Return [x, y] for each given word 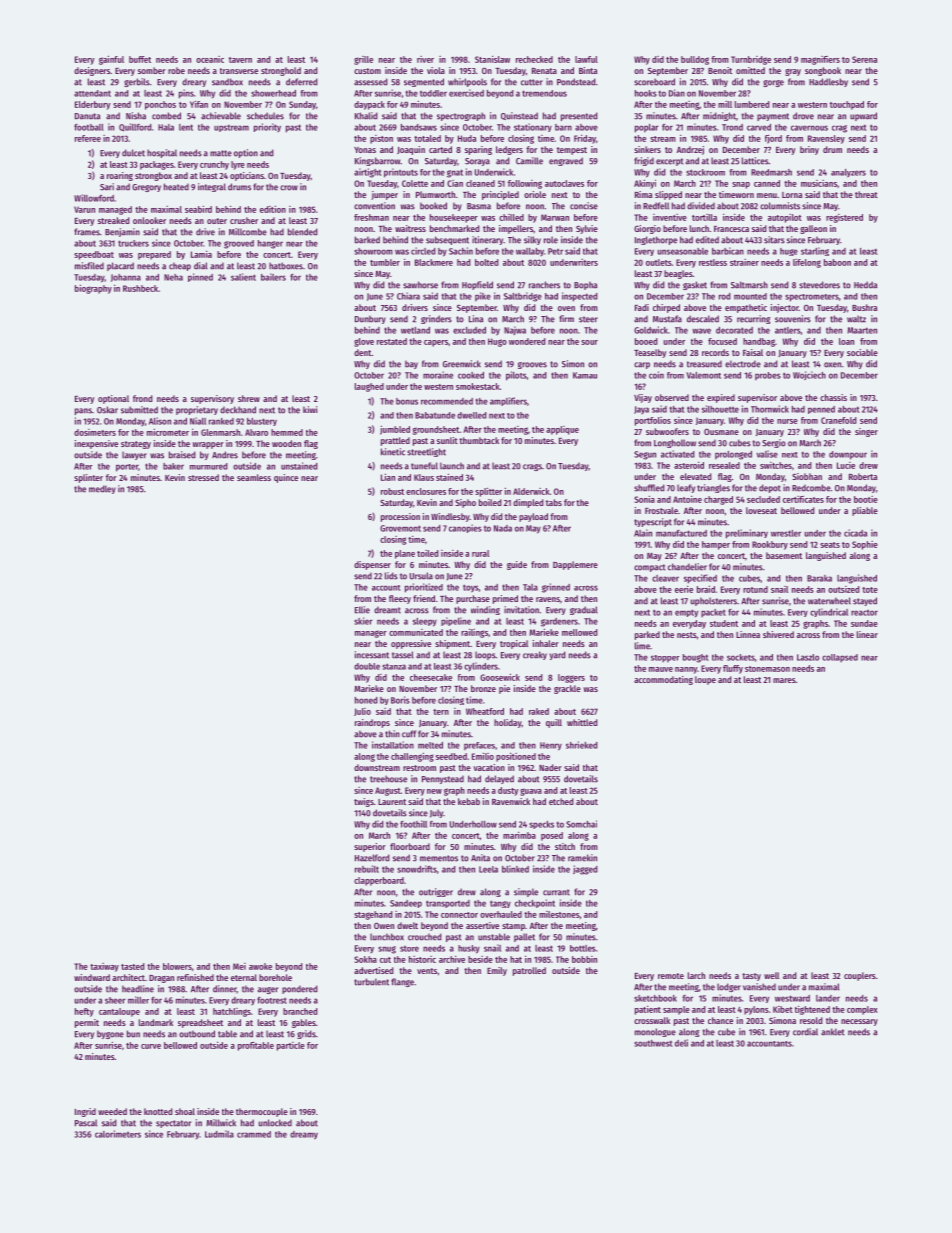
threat [866, 194]
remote [671, 976]
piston [381, 139]
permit [87, 1023]
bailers [273, 277]
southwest [653, 1043]
